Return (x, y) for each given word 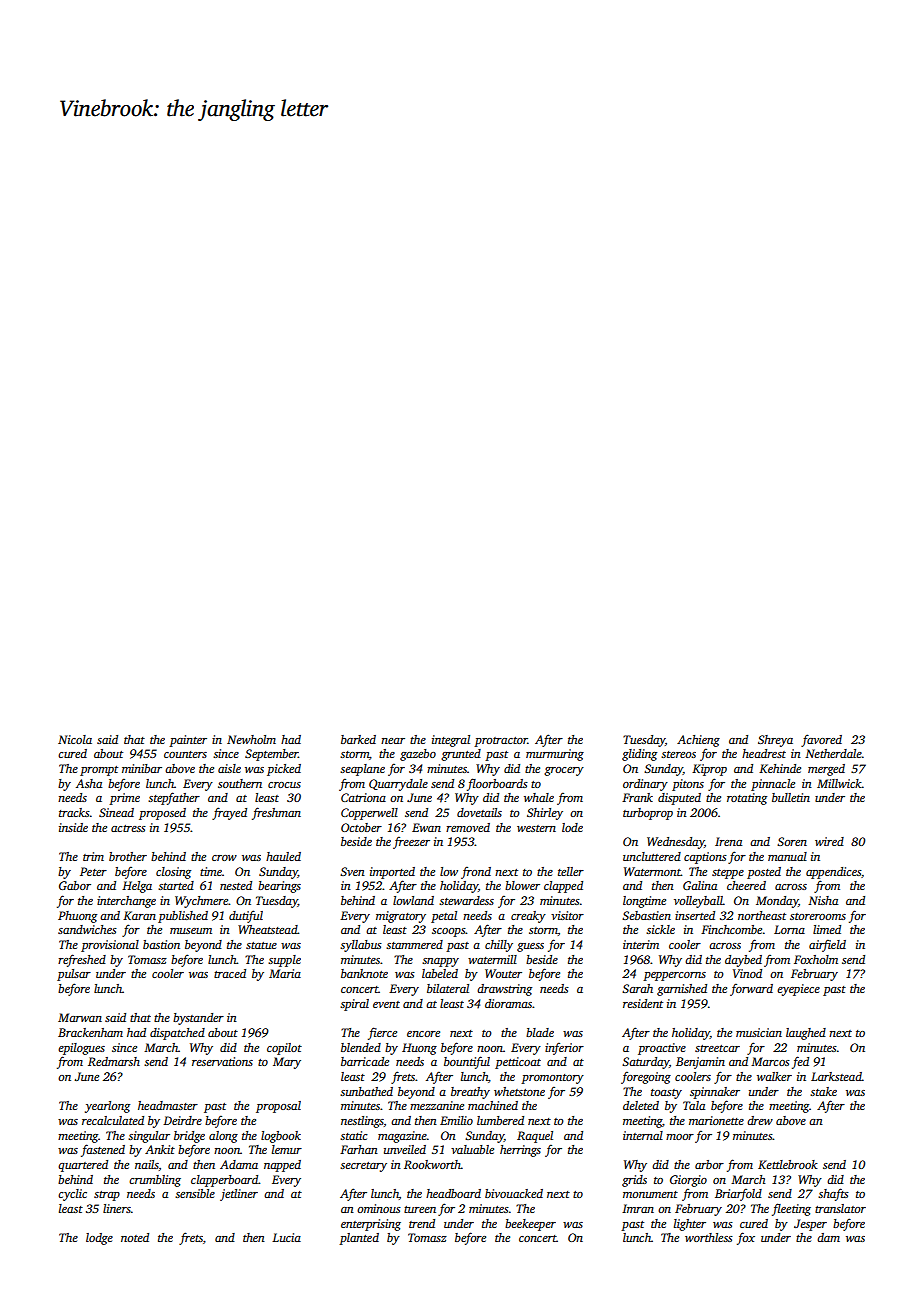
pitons (688, 785)
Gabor (75, 885)
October (361, 827)
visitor (567, 915)
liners (117, 1208)
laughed (806, 1034)
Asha (89, 783)
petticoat (518, 1063)
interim (641, 944)
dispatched (177, 1034)
